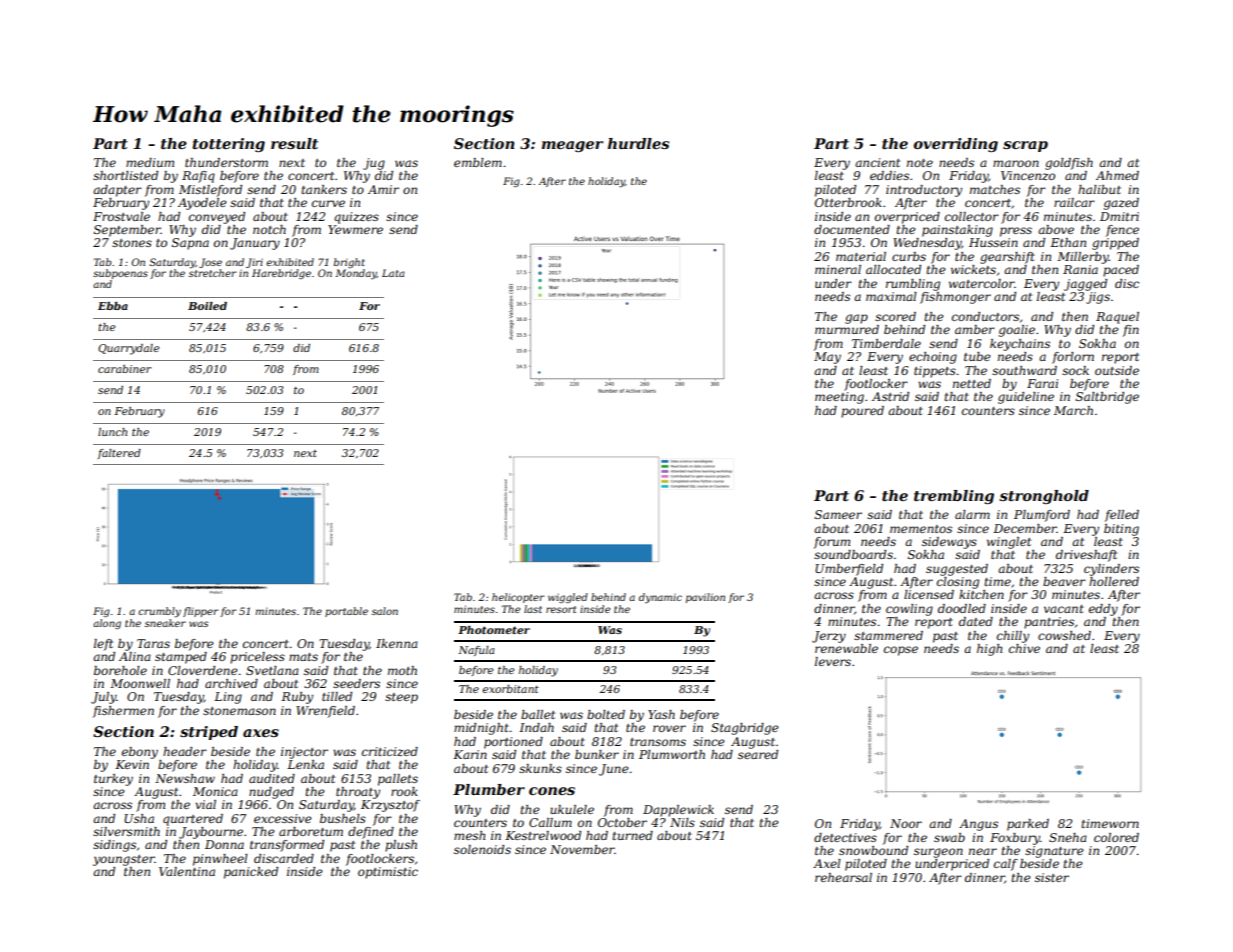 This screenshot has width=1233, height=952. What do you see at coordinates (126, 831) in the screenshot?
I see `silversmith` at bounding box center [126, 831].
